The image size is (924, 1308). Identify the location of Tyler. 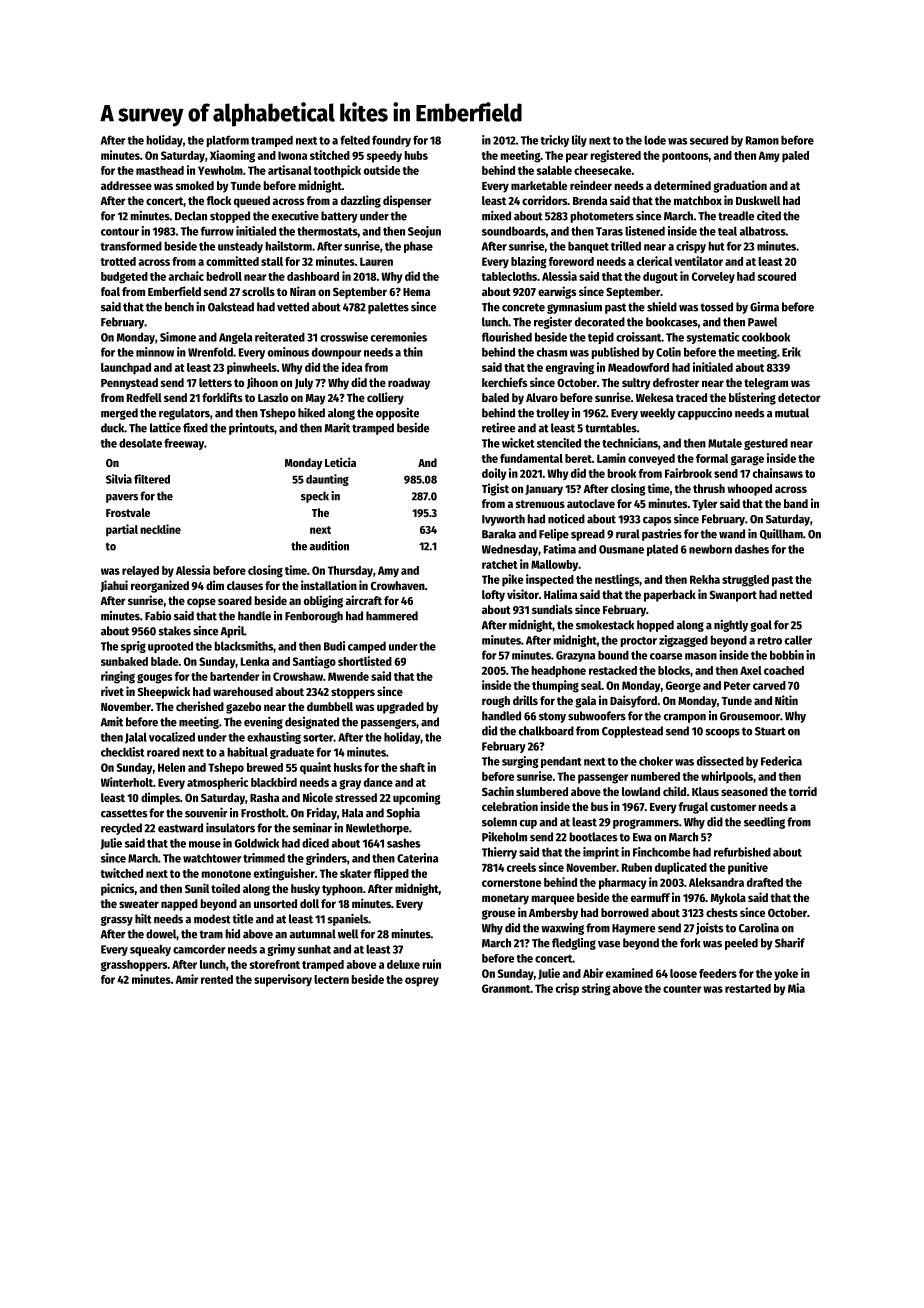
(705, 505).
